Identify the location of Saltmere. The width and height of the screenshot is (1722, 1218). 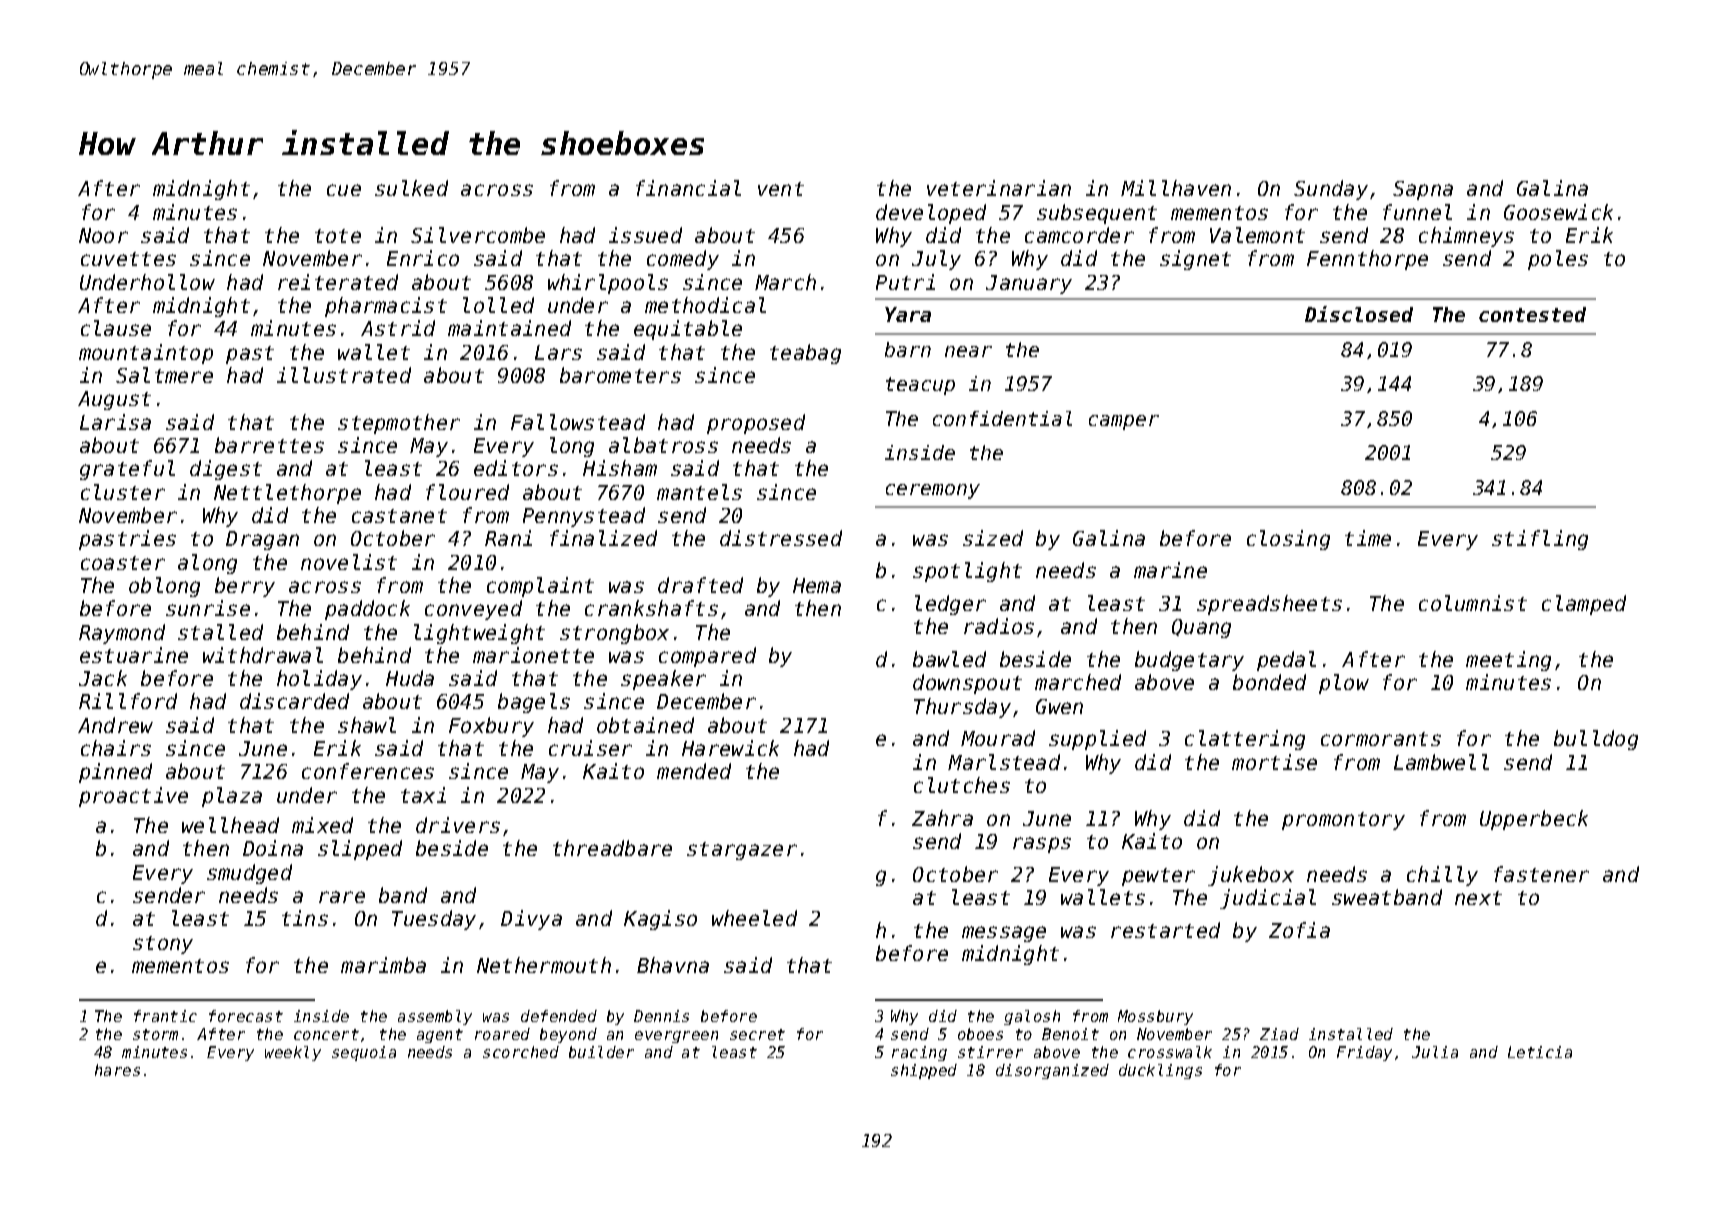
(164, 375).
